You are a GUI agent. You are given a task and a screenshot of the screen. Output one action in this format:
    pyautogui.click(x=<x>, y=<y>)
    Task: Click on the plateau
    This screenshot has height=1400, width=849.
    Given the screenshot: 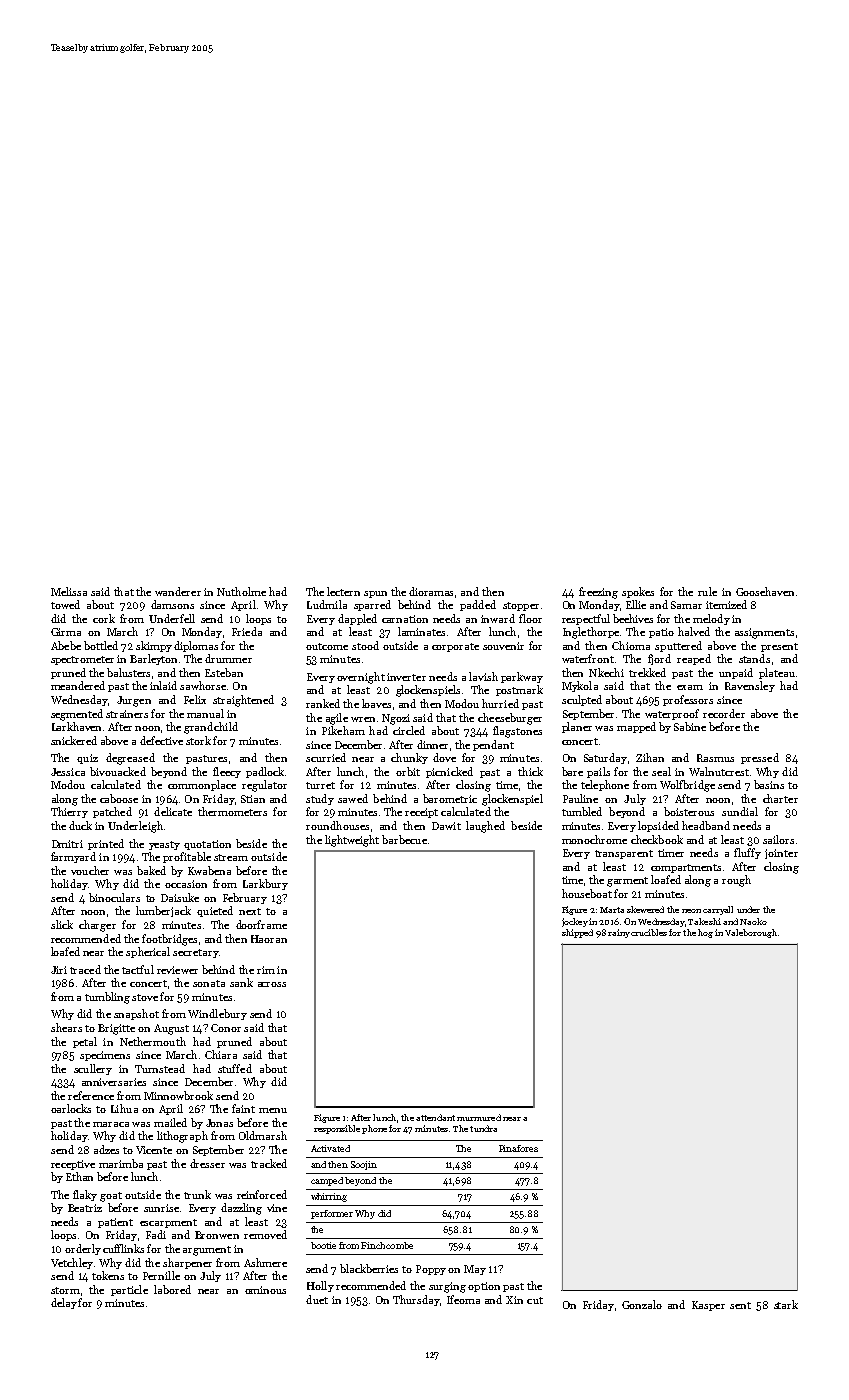 What is the action you would take?
    pyautogui.click(x=777, y=673)
